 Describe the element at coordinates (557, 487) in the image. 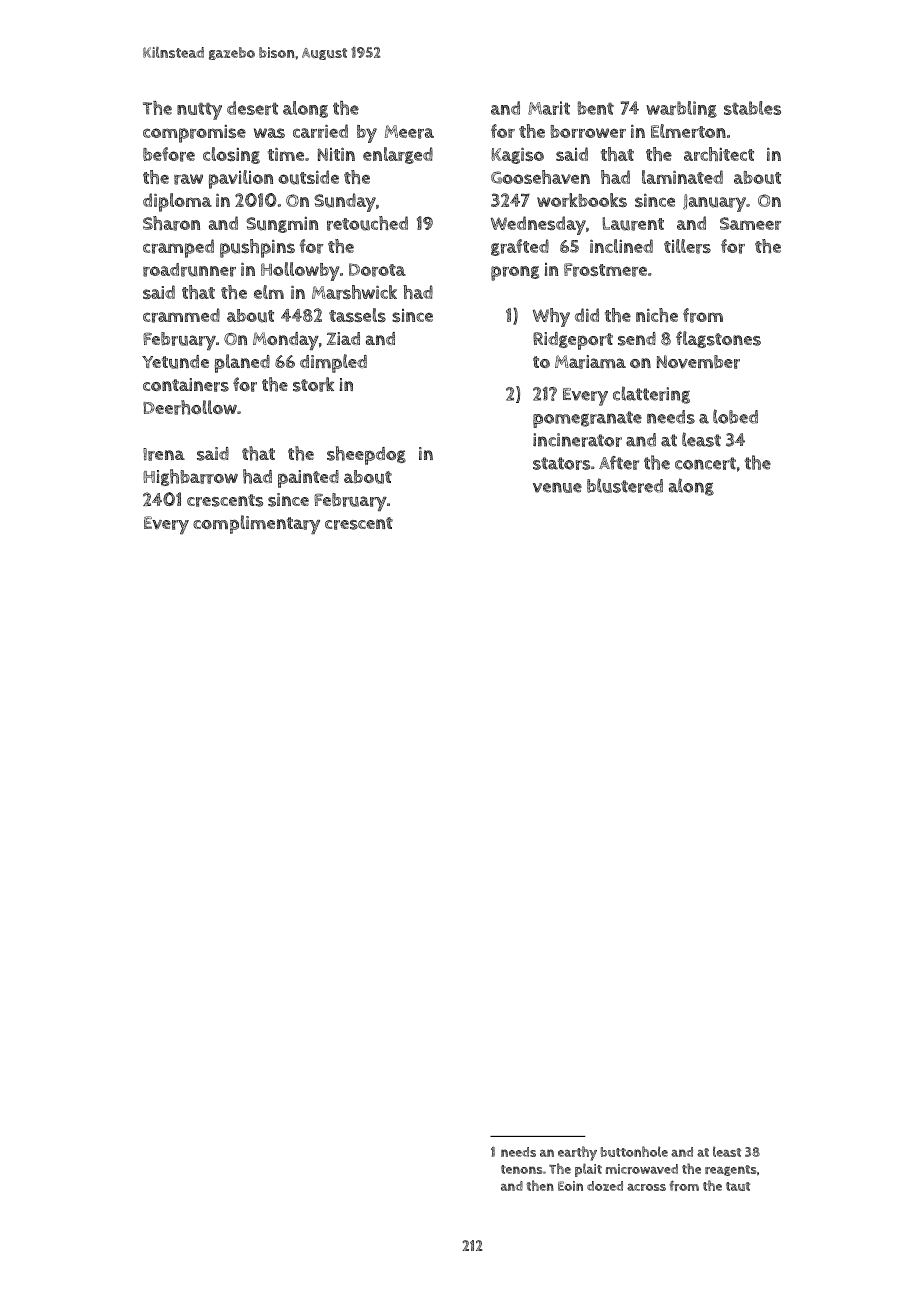

I see `venue` at that location.
